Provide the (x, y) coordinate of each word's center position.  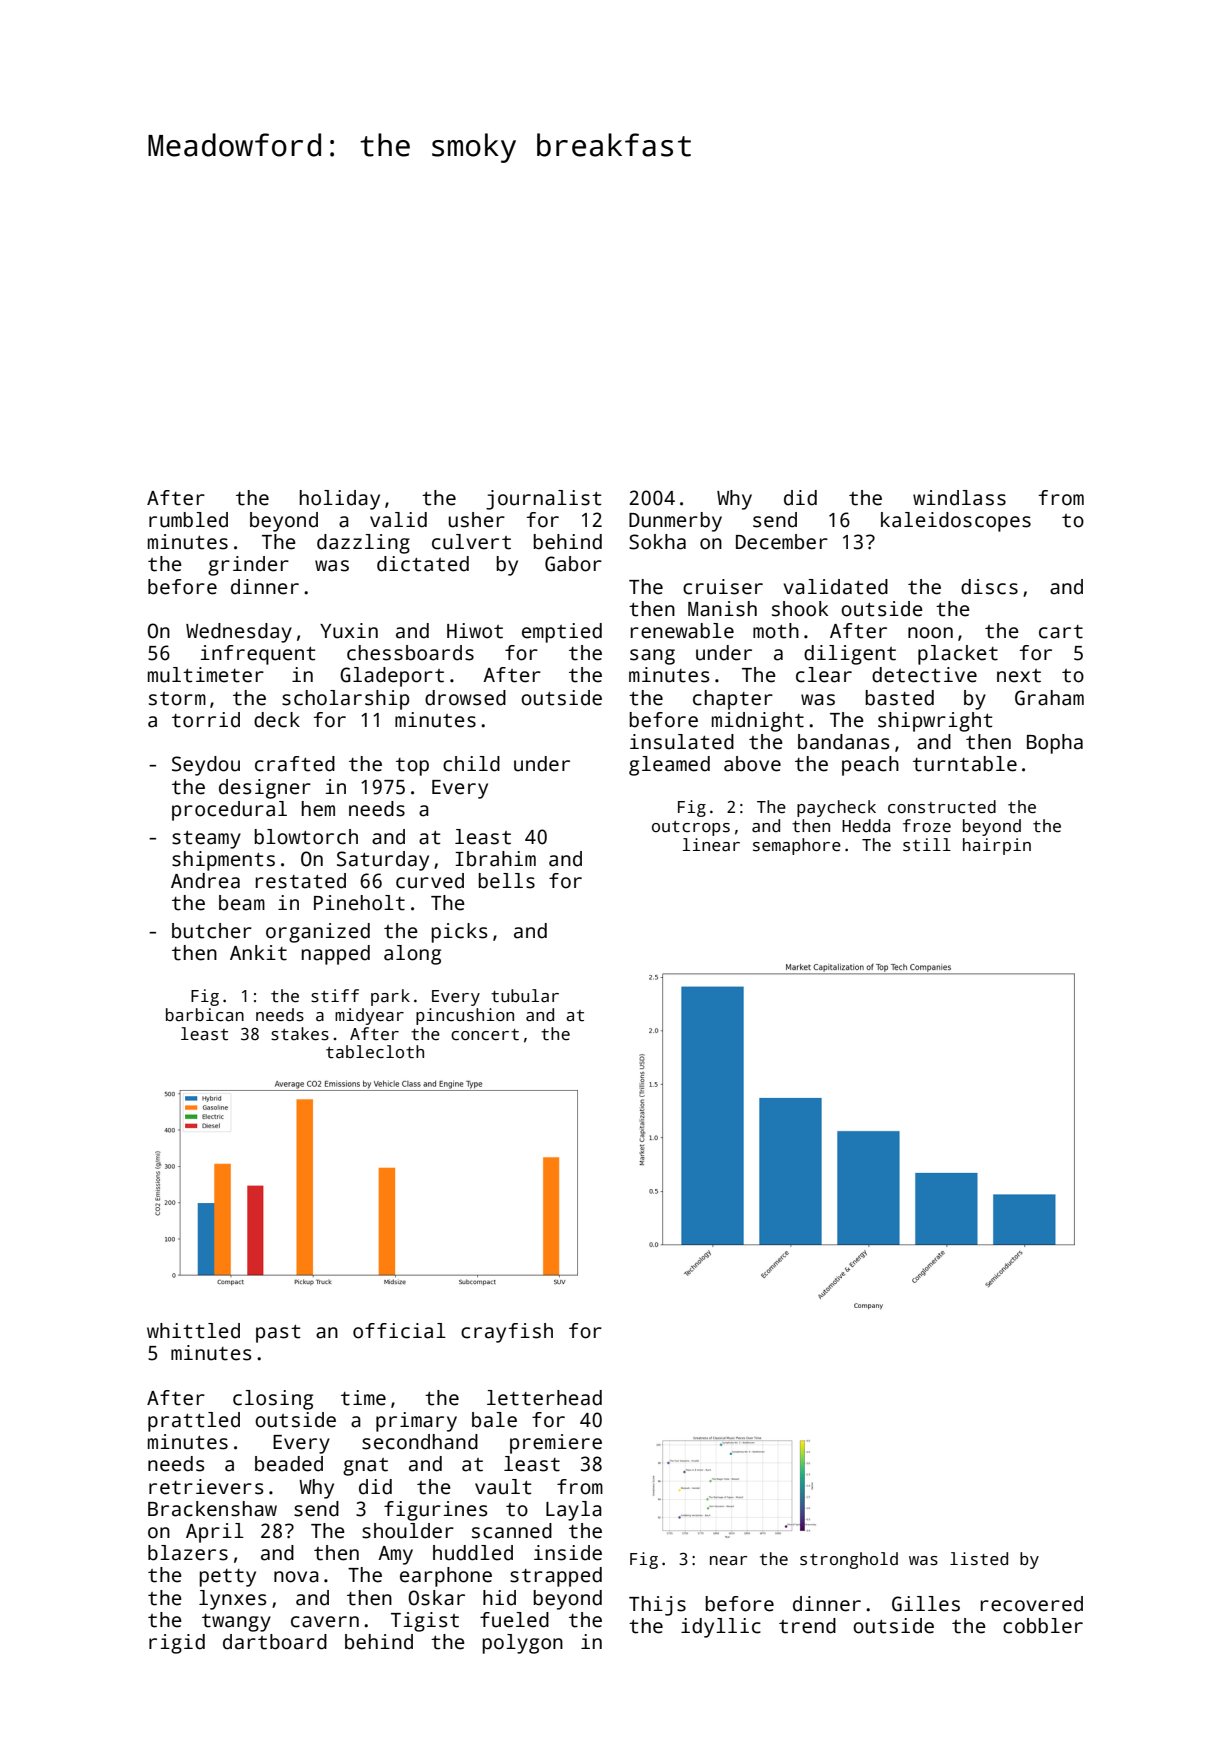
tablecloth (375, 1052)
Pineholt (359, 903)
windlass (959, 498)
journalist (543, 500)
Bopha (1055, 744)
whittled (193, 1331)
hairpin (997, 846)
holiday (340, 500)
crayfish (507, 1333)
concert (485, 1035)
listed (979, 1559)
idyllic (721, 1628)
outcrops (691, 828)
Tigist (425, 1622)
